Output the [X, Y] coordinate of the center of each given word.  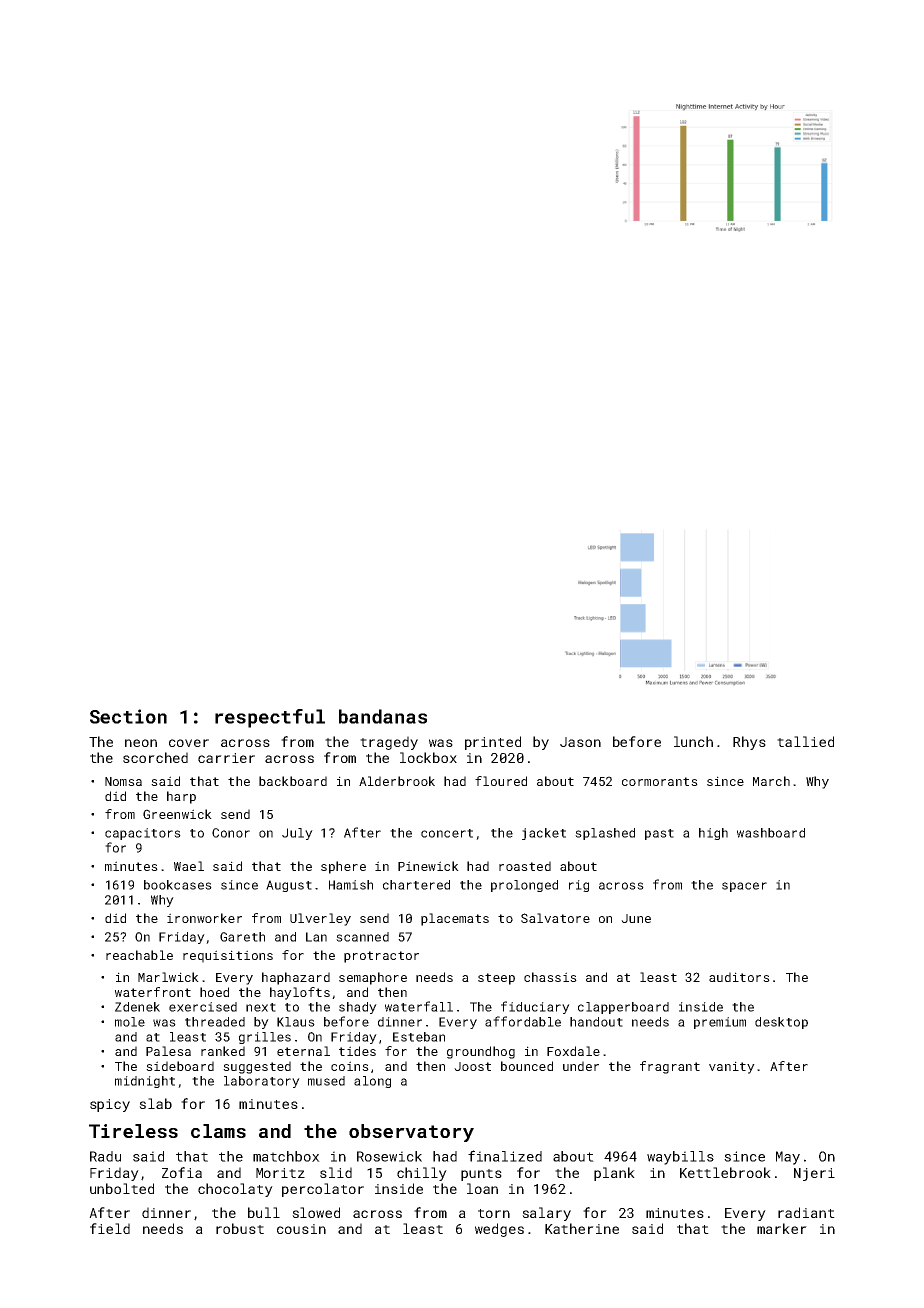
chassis [550, 977]
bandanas [383, 716]
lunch [693, 741]
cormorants [660, 781]
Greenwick [177, 814]
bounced [527, 1066]
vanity [732, 1067]
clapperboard [623, 1008]
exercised [203, 1007]
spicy [110, 1105]
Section [128, 716]
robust [240, 1228]
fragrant [670, 1067]
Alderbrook [397, 781]
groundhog [481, 1052]
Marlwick [168, 977]
